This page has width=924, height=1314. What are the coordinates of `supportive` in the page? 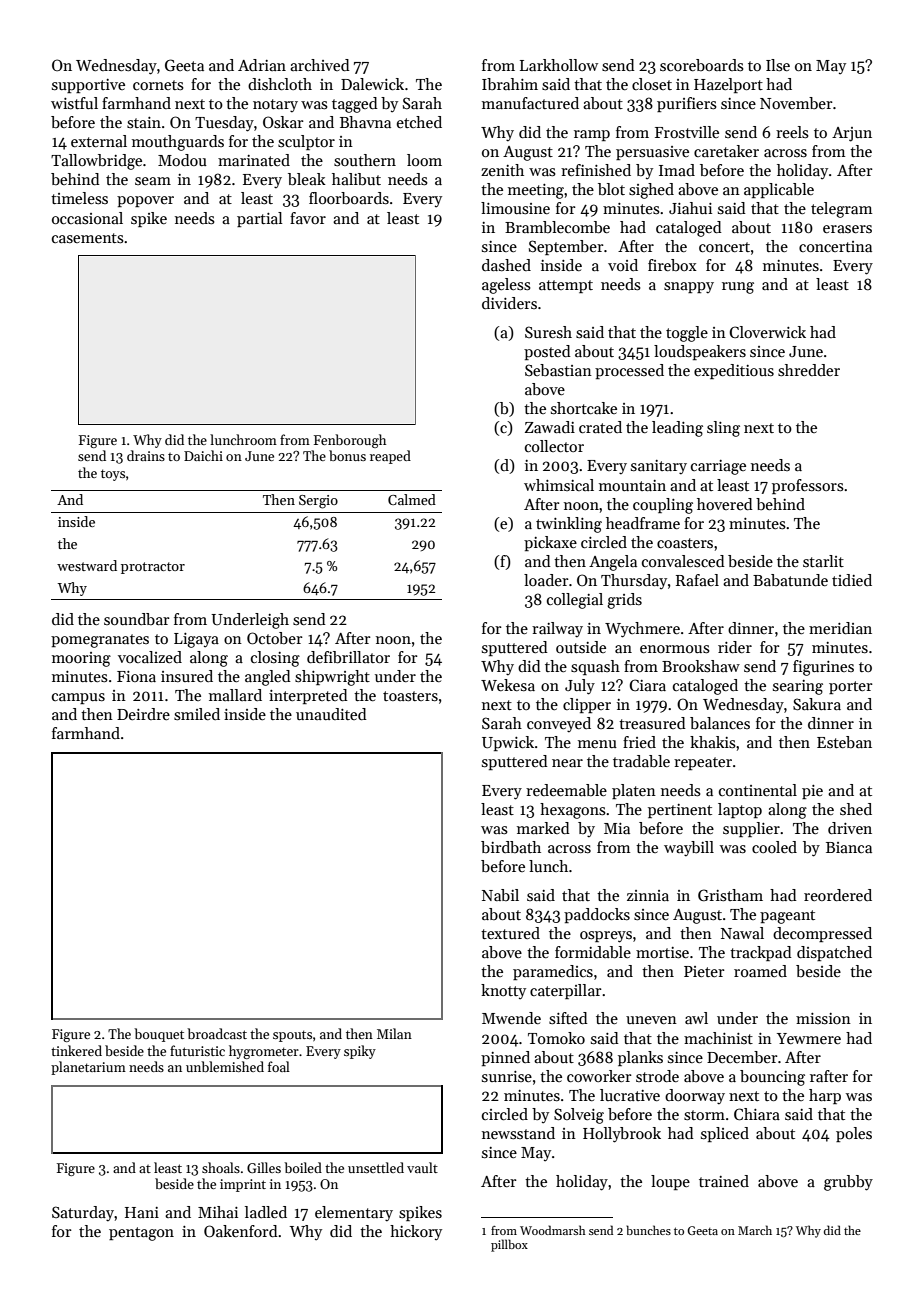 It's located at (88, 86).
